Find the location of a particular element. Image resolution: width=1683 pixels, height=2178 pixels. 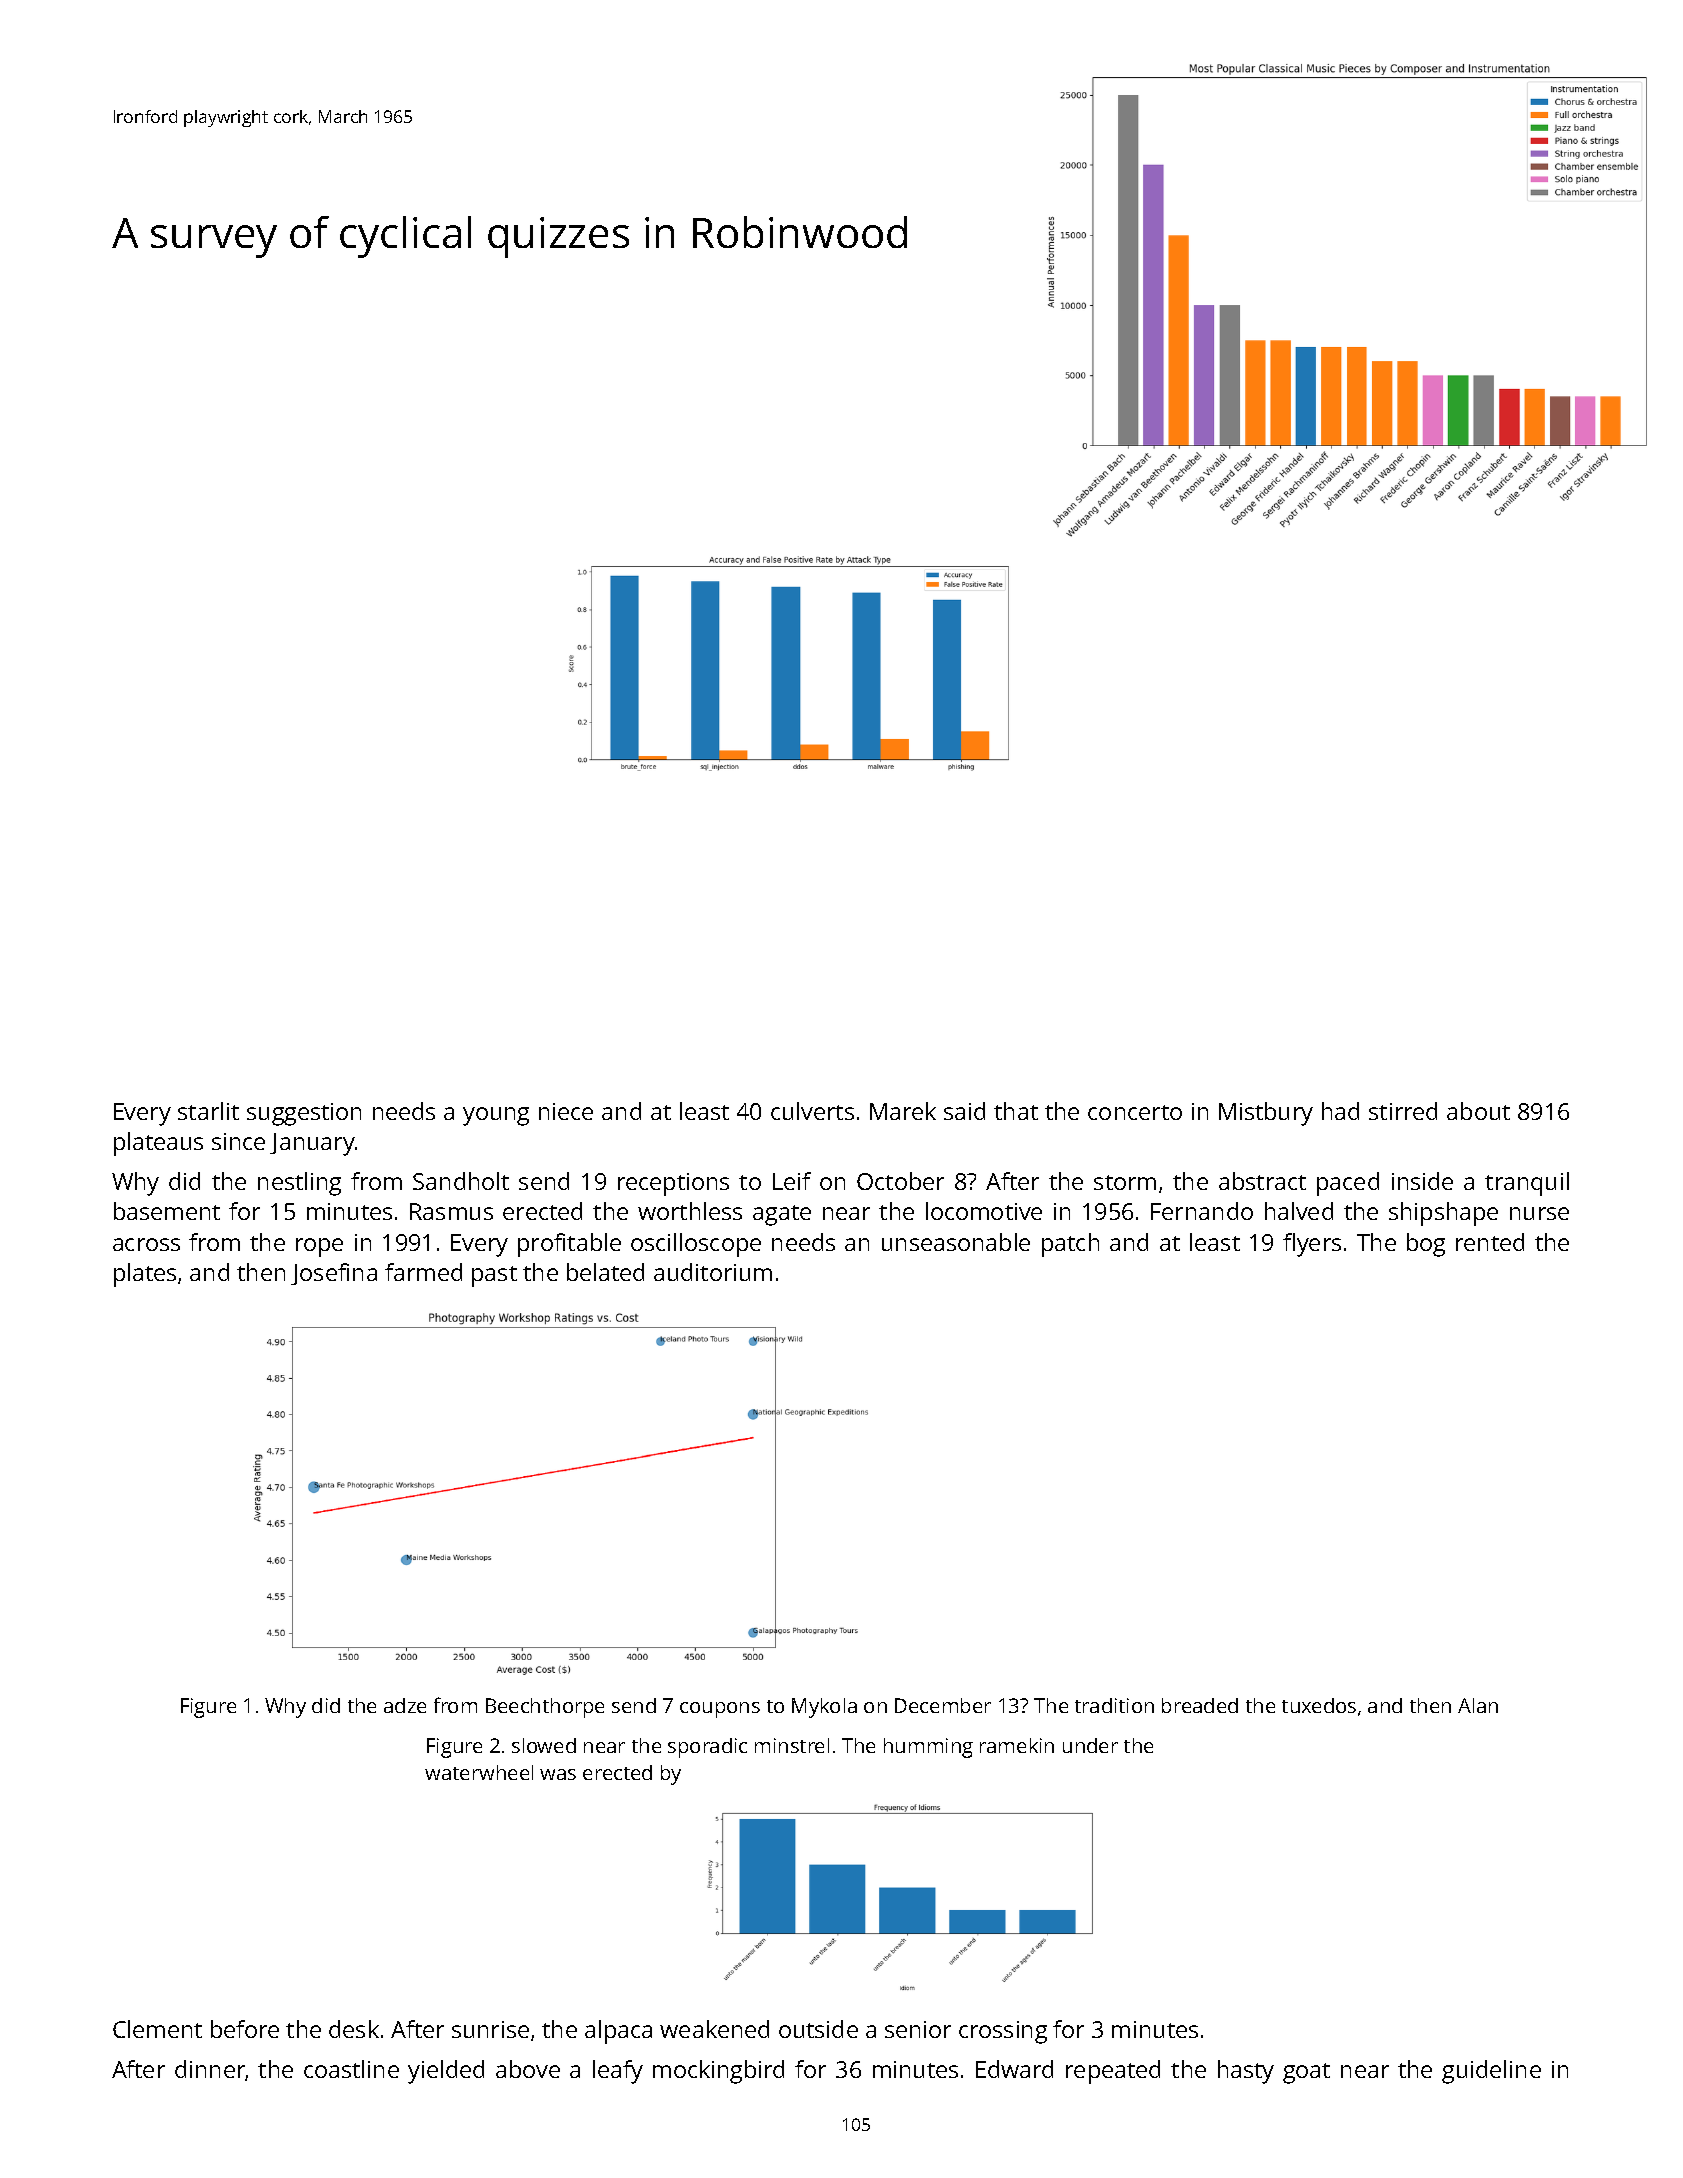

Mykola is located at coordinates (824, 1708).
